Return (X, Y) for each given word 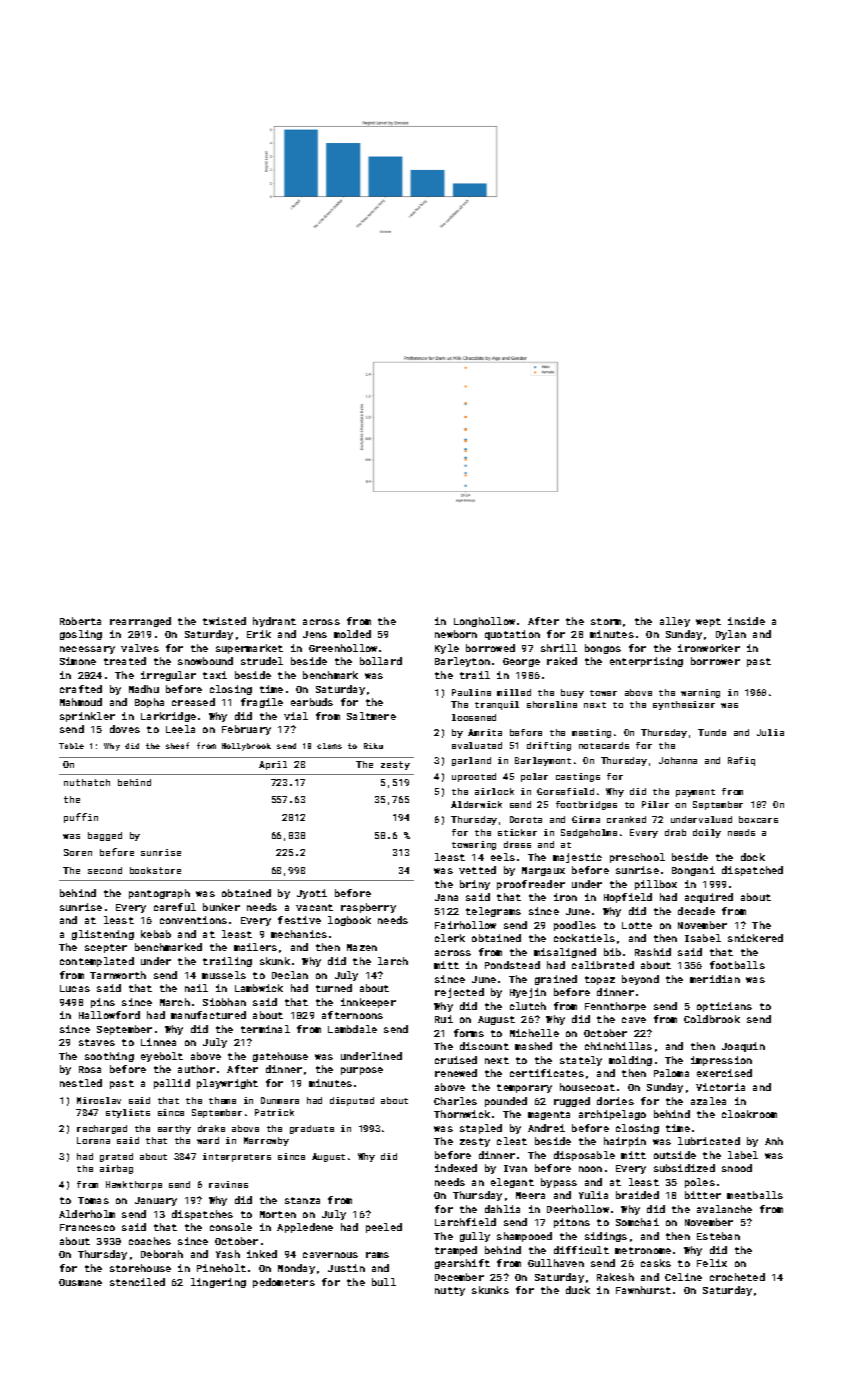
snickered (755, 938)
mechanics (299, 934)
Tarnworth (118, 975)
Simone (78, 661)
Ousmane (80, 1282)
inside (746, 621)
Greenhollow (343, 648)
